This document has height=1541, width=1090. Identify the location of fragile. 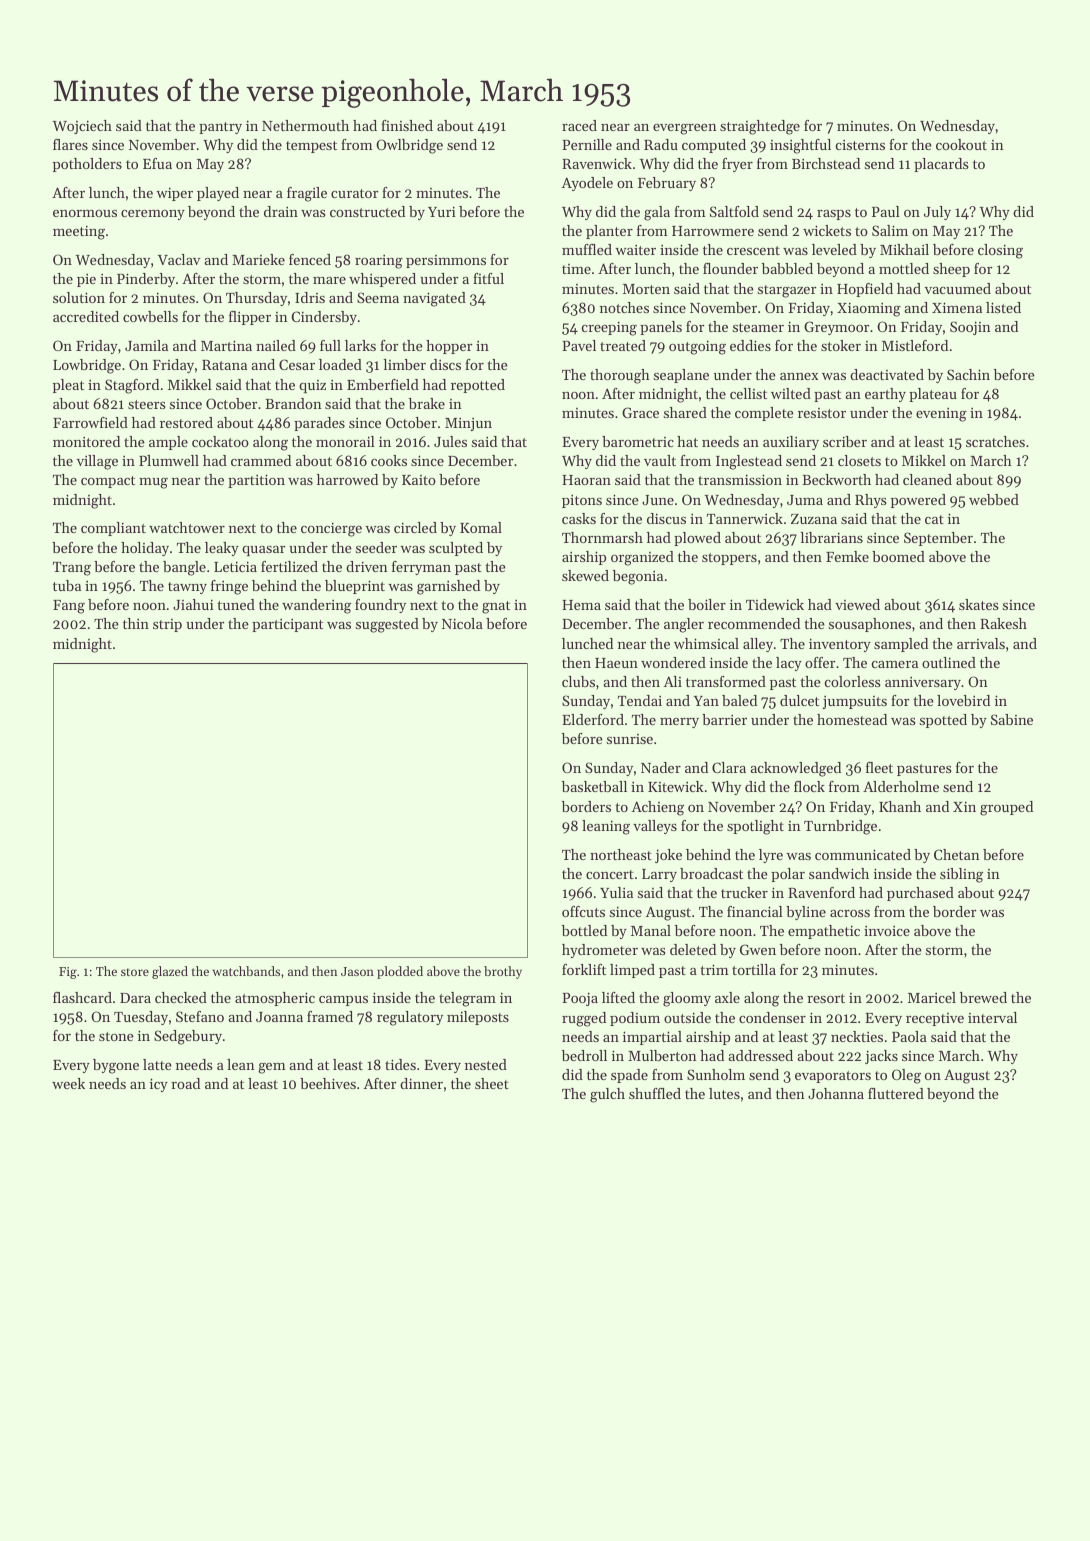
(307, 194).
